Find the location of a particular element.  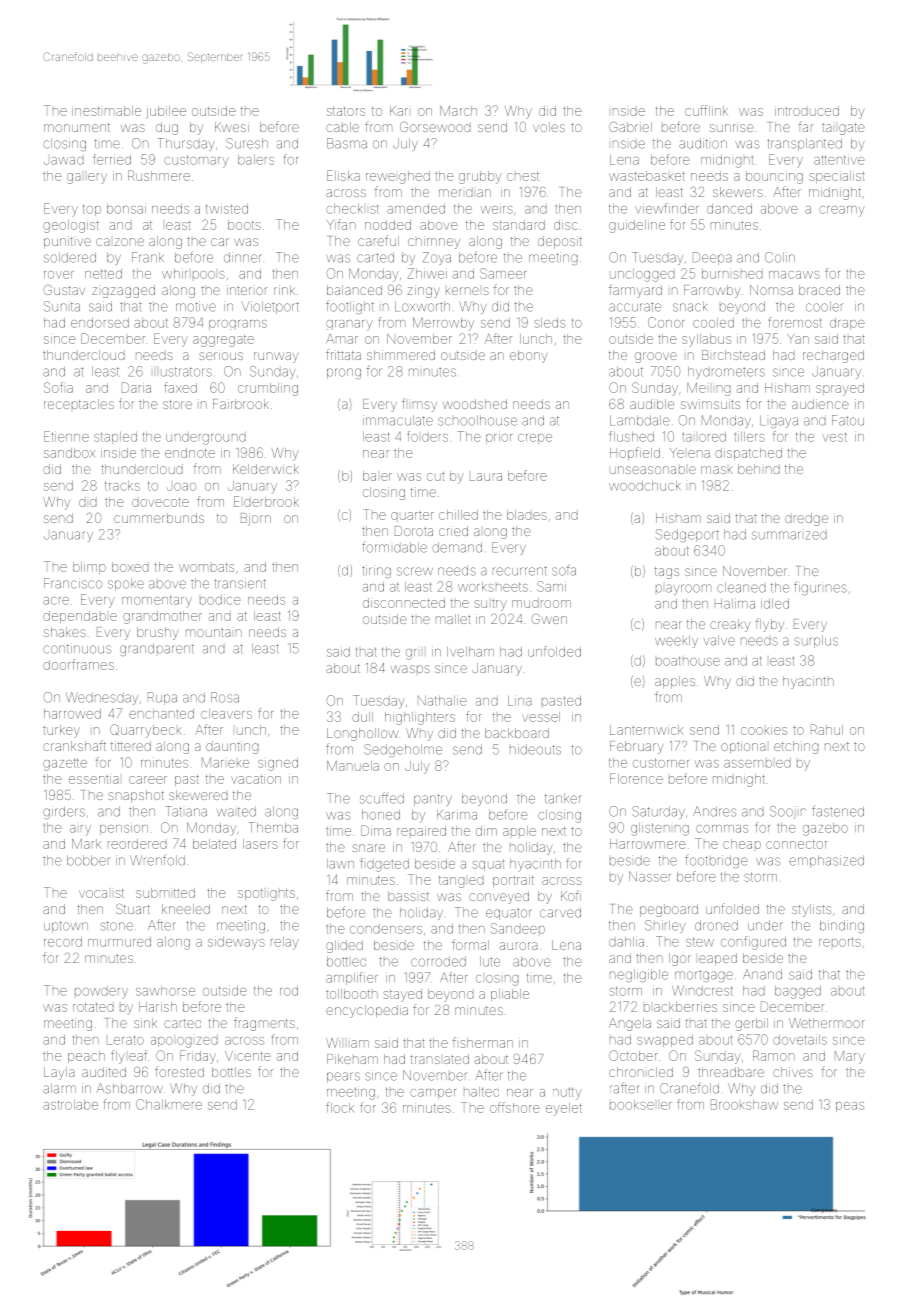

Chalkmere is located at coordinates (169, 1104).
